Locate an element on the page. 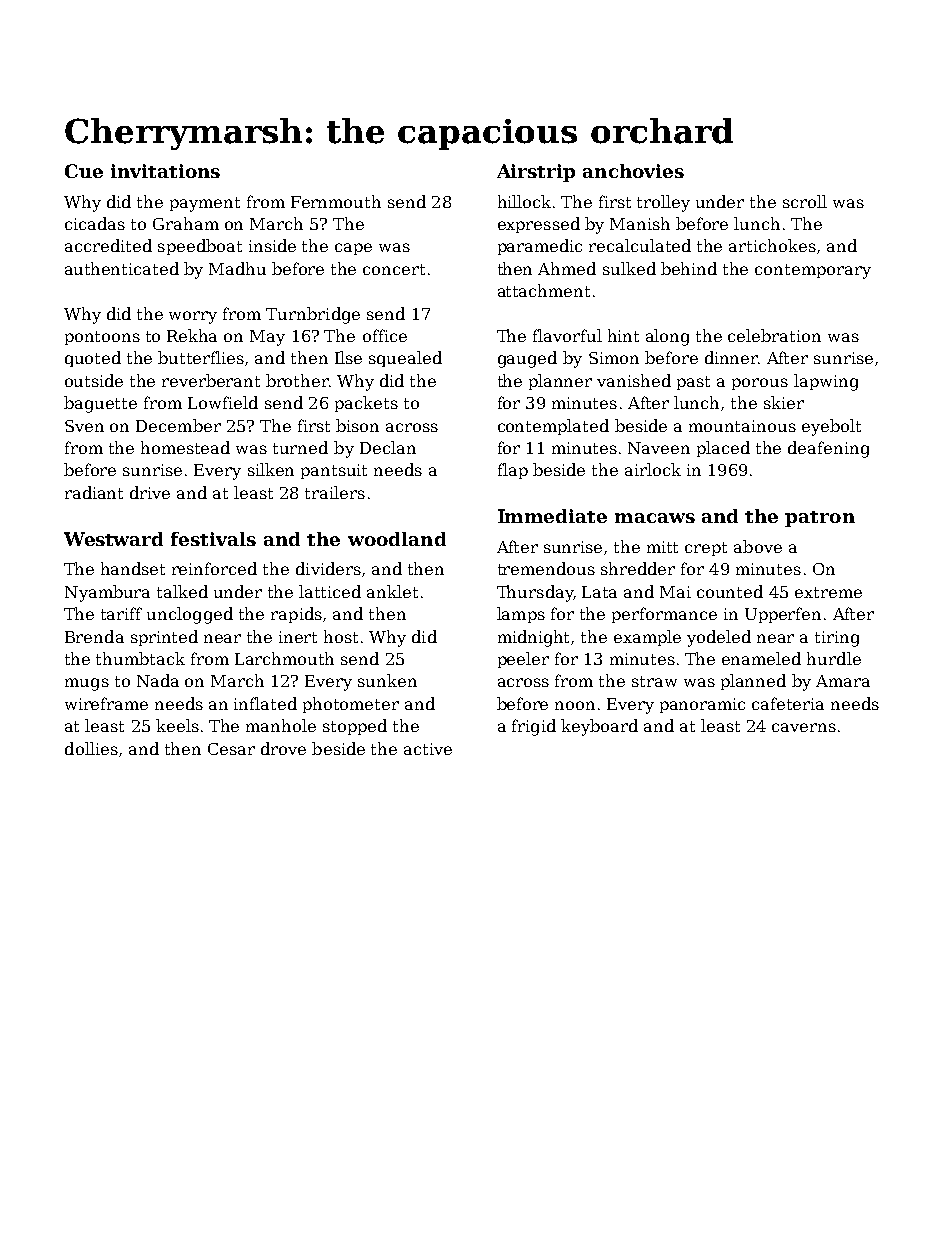  artichokes is located at coordinates (772, 245).
